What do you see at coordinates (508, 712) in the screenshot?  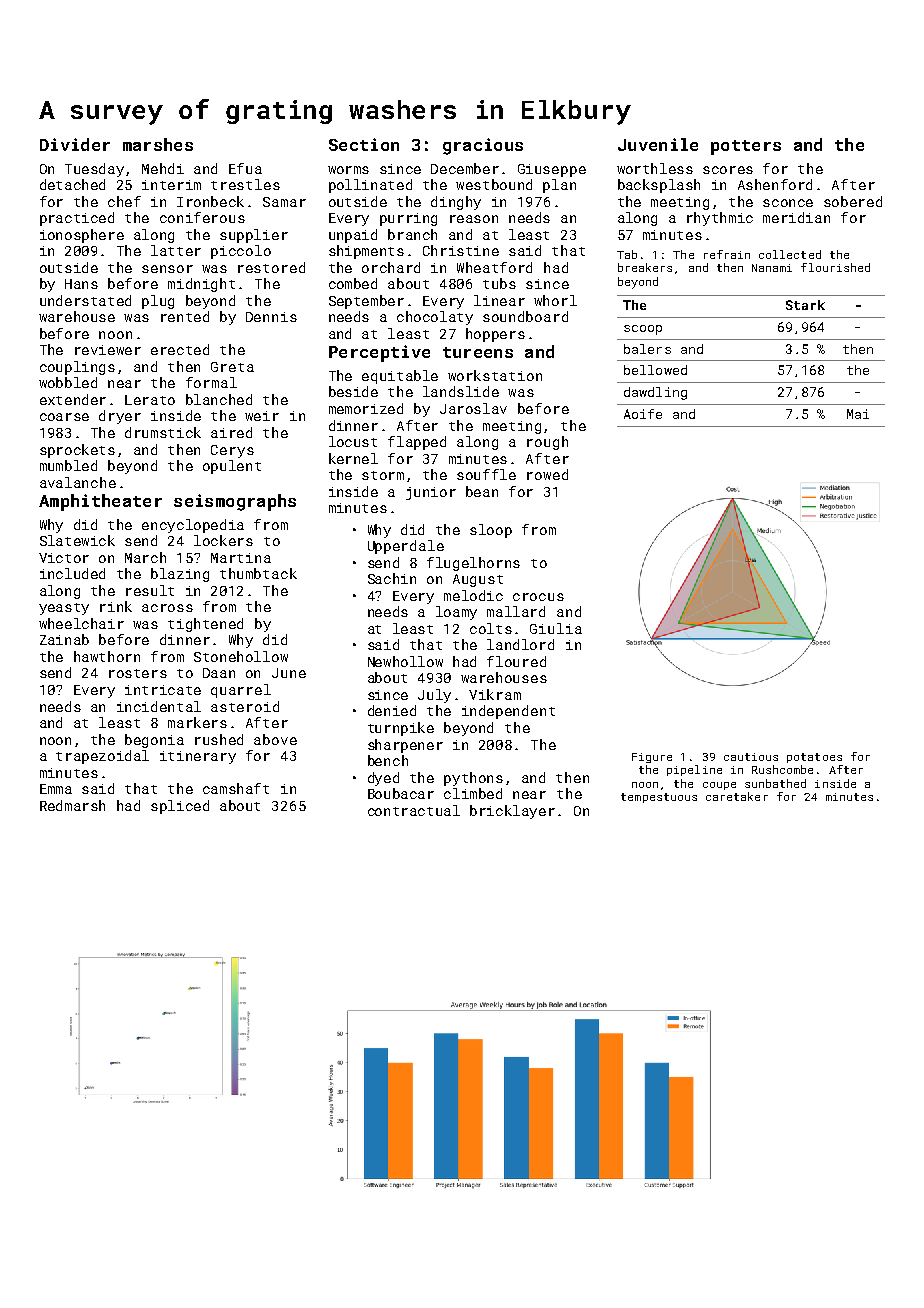 I see `independent` at bounding box center [508, 712].
